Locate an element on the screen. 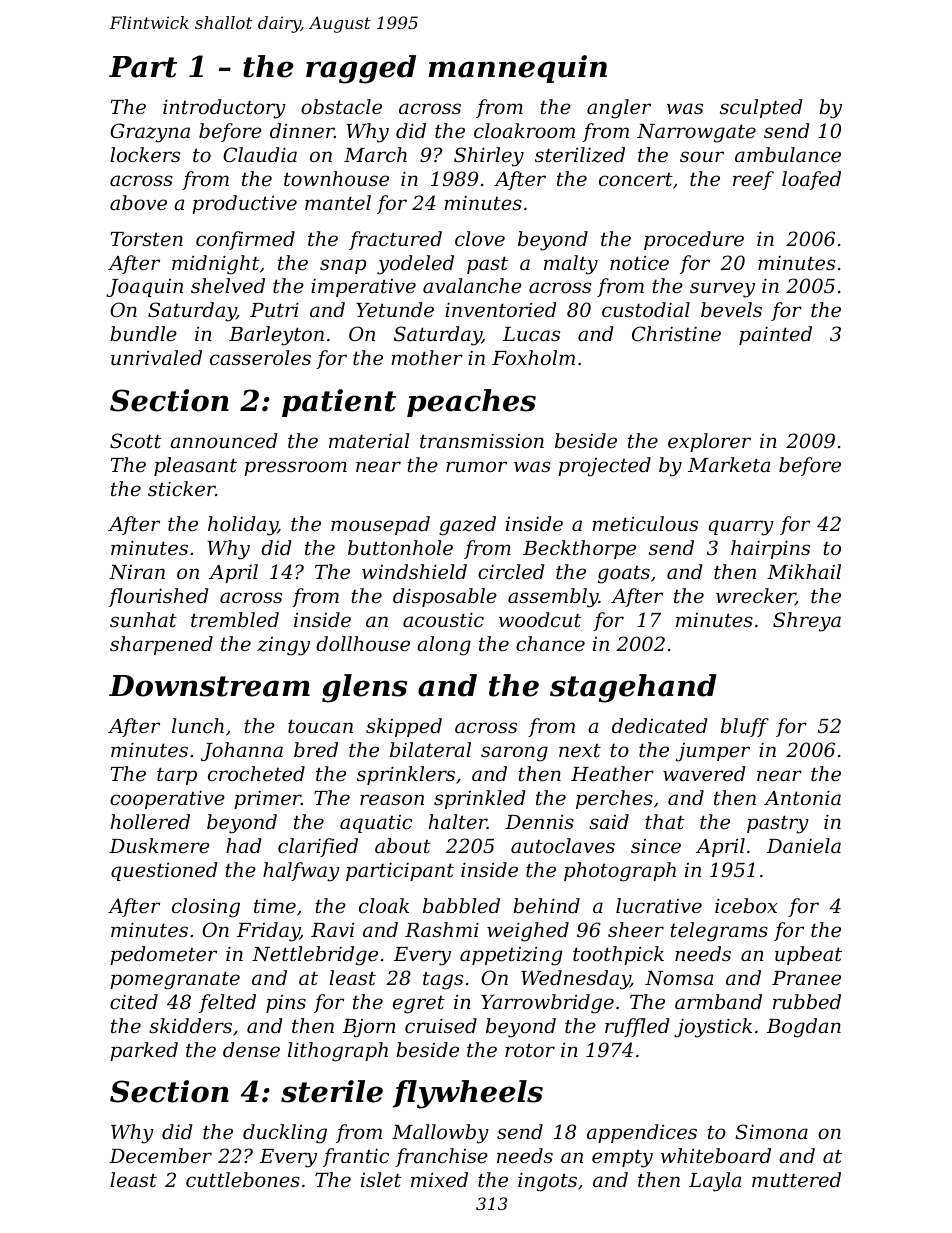 The width and height of the screenshot is (952, 1233). ruffled is located at coordinates (637, 1027).
